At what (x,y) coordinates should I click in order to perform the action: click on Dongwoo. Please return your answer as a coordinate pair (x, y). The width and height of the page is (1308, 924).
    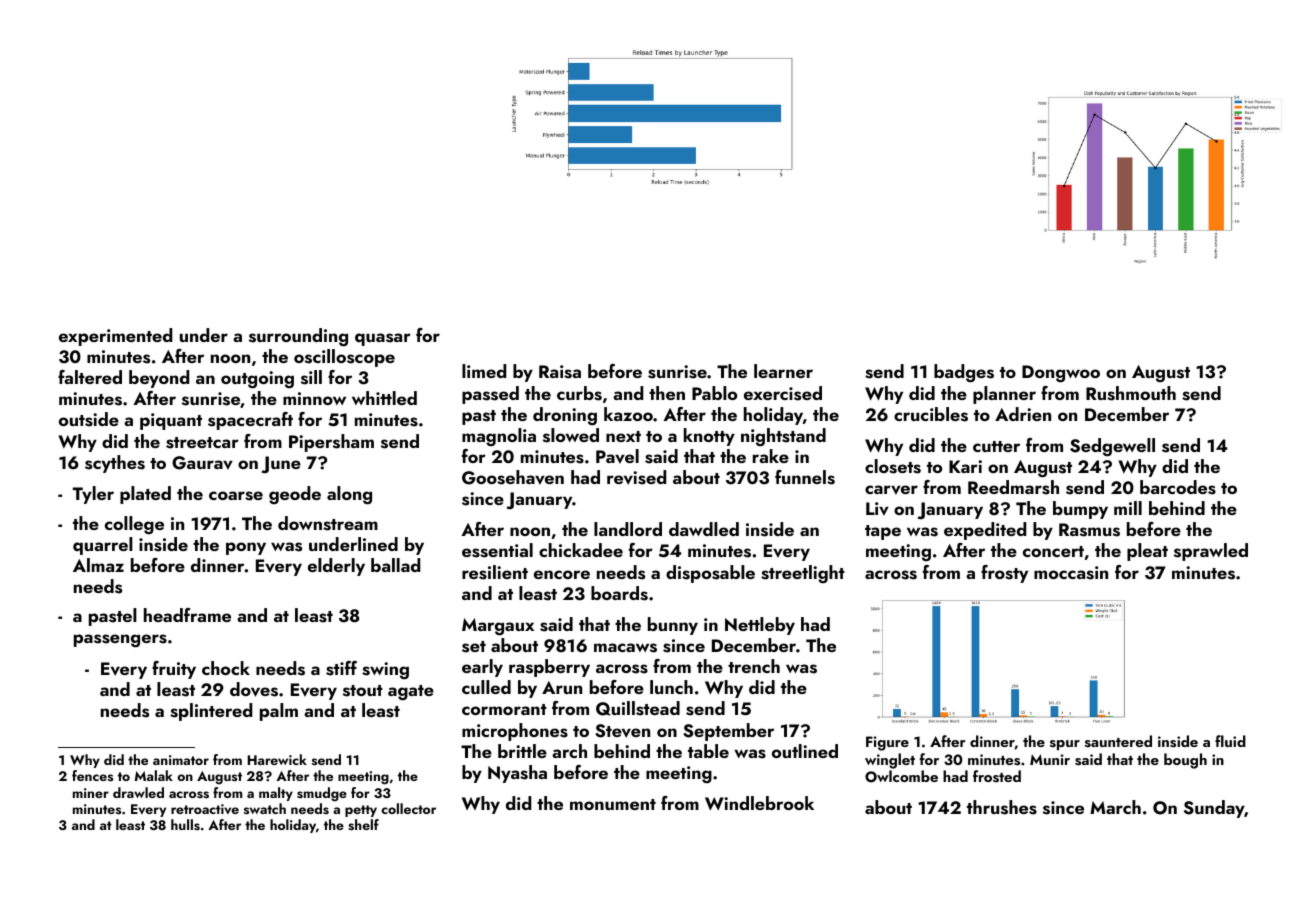
    Looking at the image, I should click on (1061, 374).
